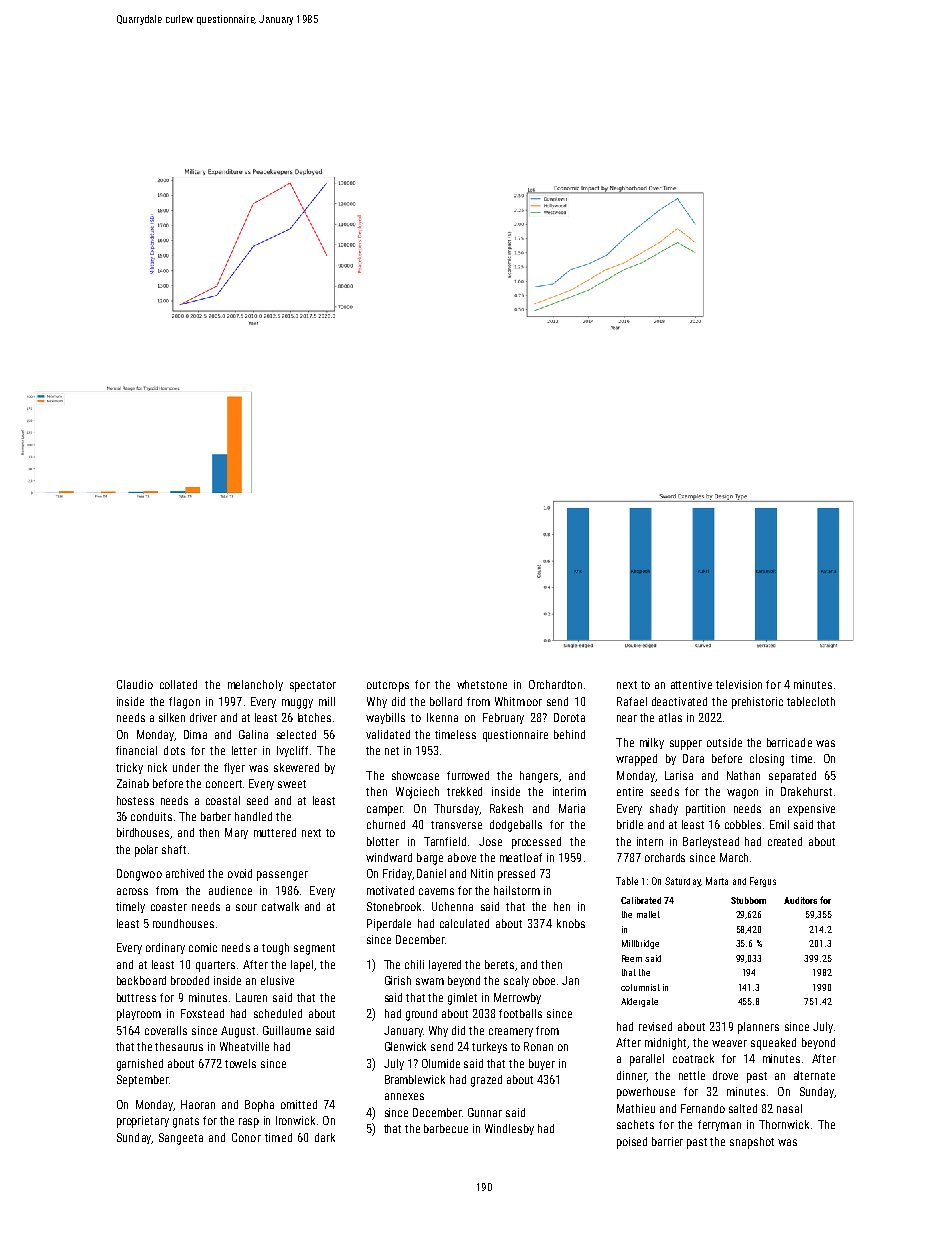 The image size is (952, 1233). I want to click on melancholy, so click(255, 685).
